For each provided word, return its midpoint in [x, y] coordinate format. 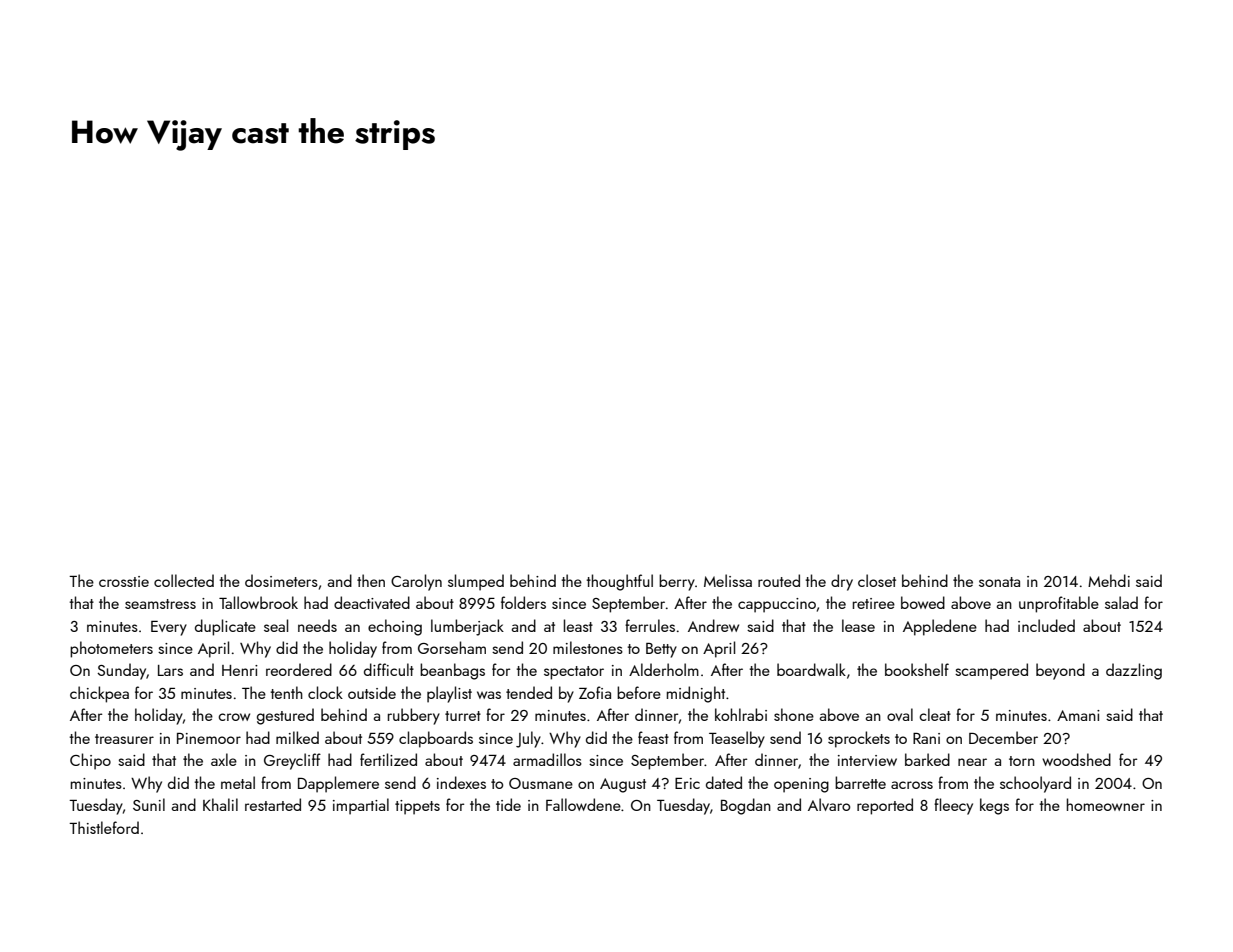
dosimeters [281, 580]
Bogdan [746, 806]
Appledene [940, 627]
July [528, 739]
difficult [389, 669]
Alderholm [664, 669]
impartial [361, 806]
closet [877, 580]
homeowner [1106, 804]
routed [779, 580]
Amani [1078, 715]
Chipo [90, 761]
